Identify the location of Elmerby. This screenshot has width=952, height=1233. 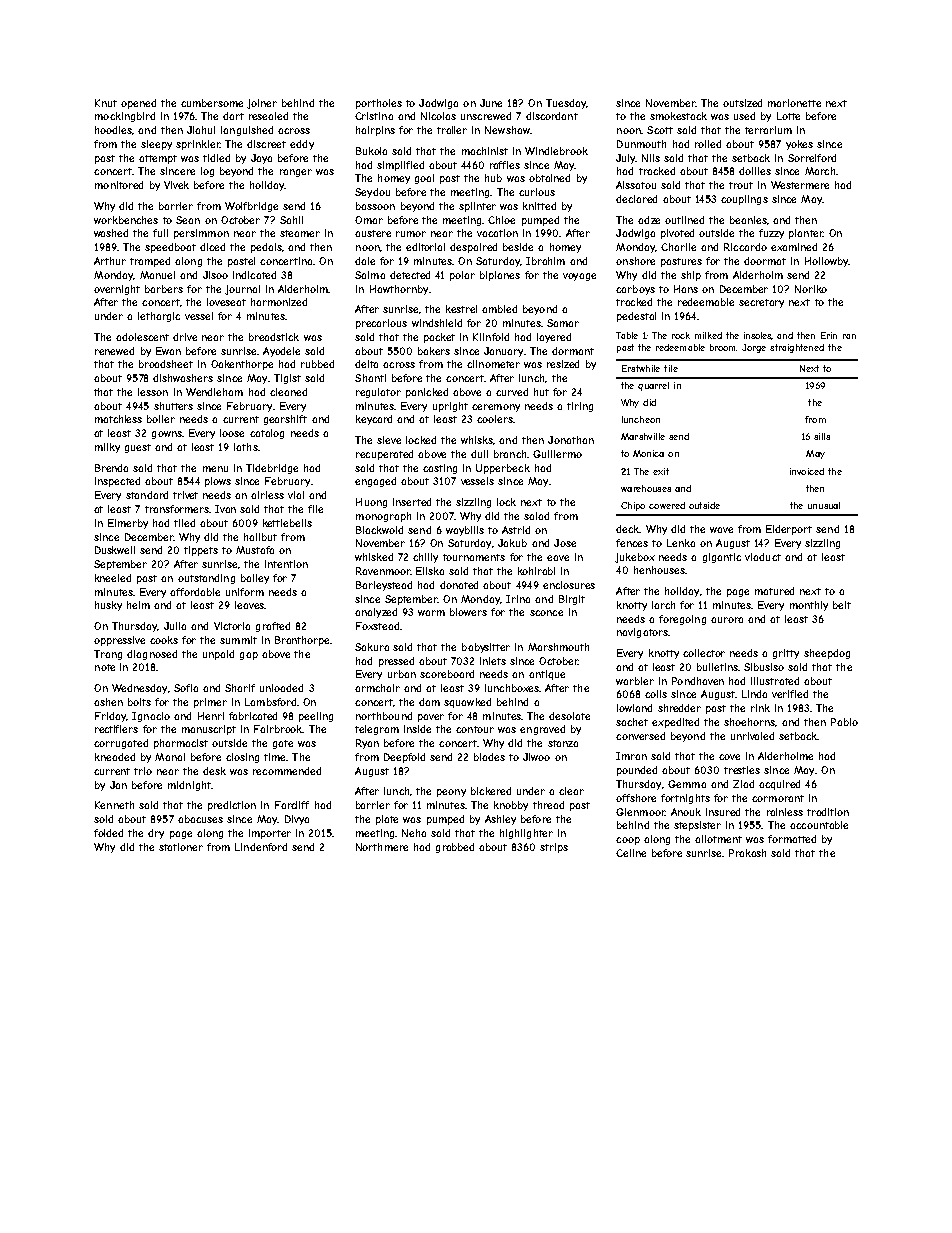
(128, 524).
